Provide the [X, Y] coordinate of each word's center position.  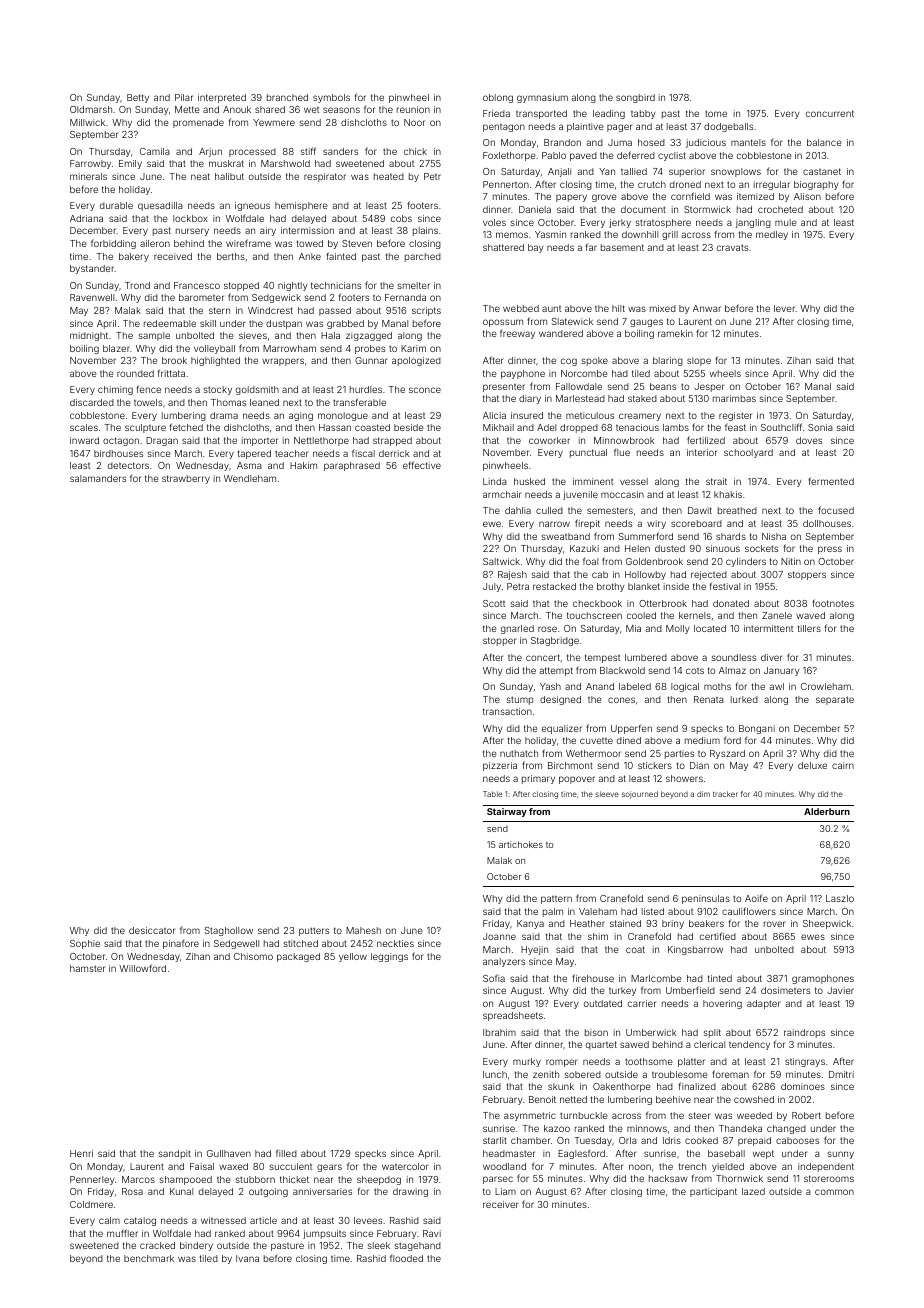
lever [785, 308]
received [173, 256]
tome [716, 113]
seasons [341, 110]
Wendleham [250, 478]
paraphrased [352, 466]
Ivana [247, 1258]
